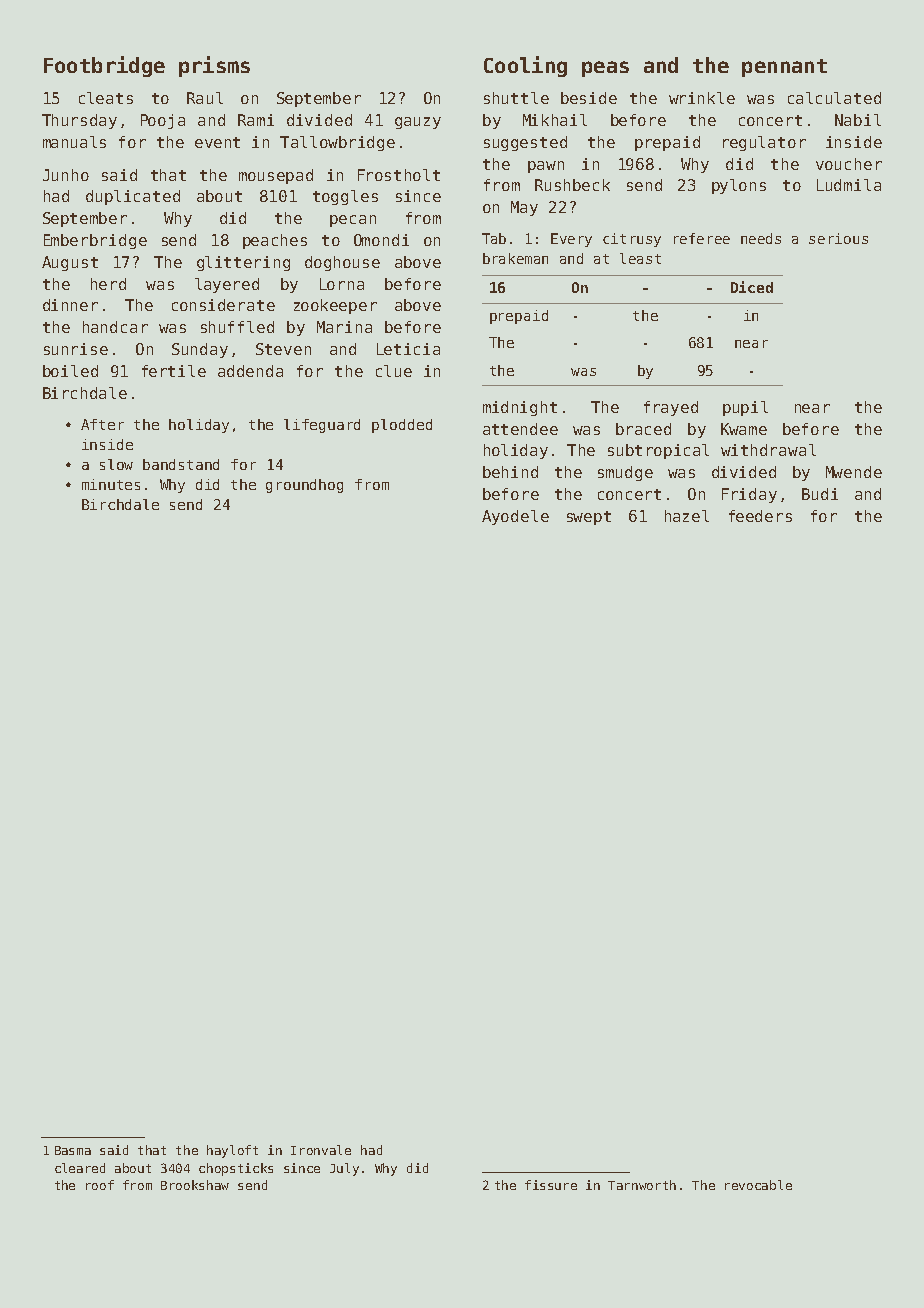  What do you see at coordinates (73, 1150) in the page?
I see `Basma` at bounding box center [73, 1150].
